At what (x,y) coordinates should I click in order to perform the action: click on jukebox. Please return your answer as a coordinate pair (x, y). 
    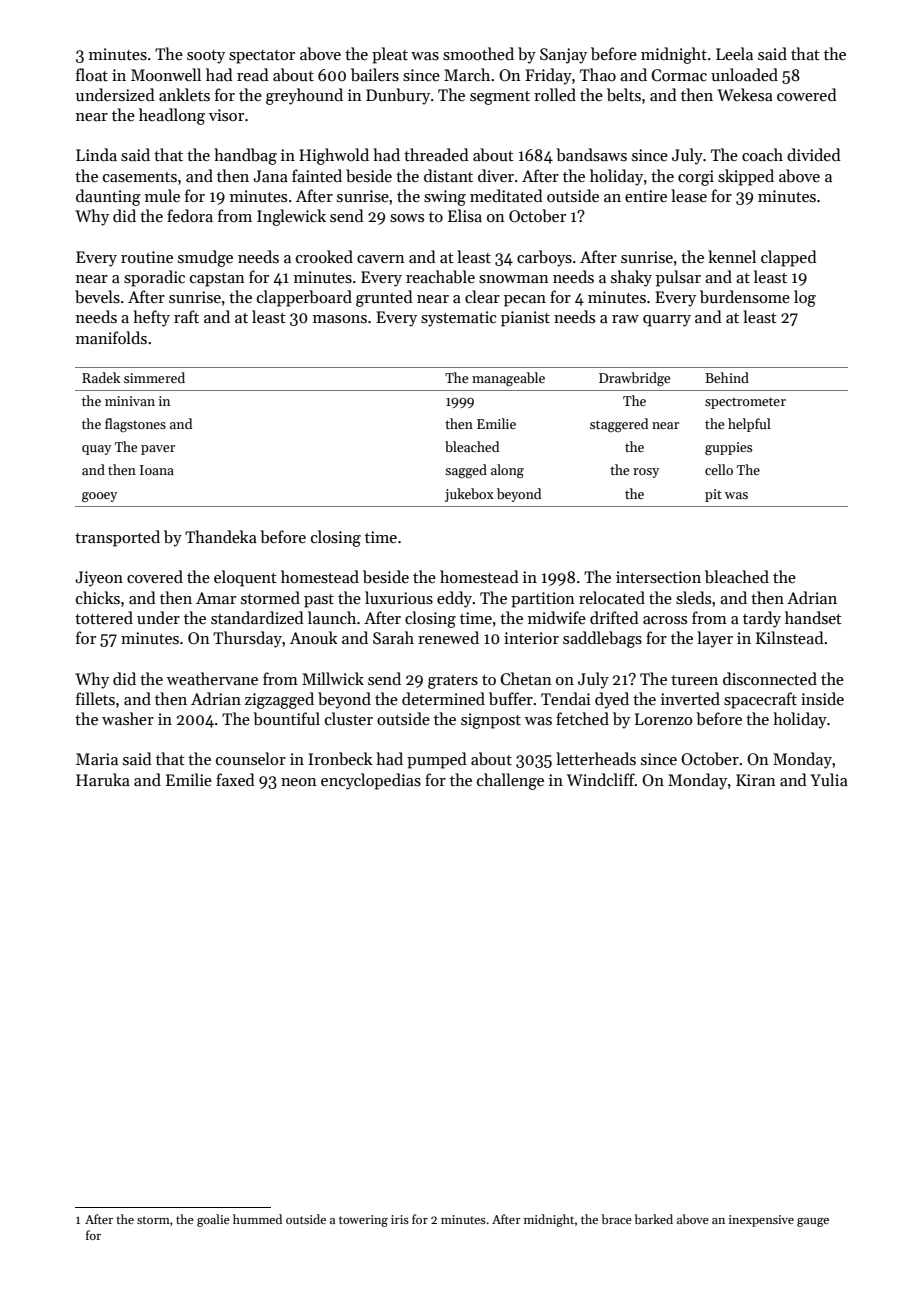
    Looking at the image, I should click on (469, 495).
